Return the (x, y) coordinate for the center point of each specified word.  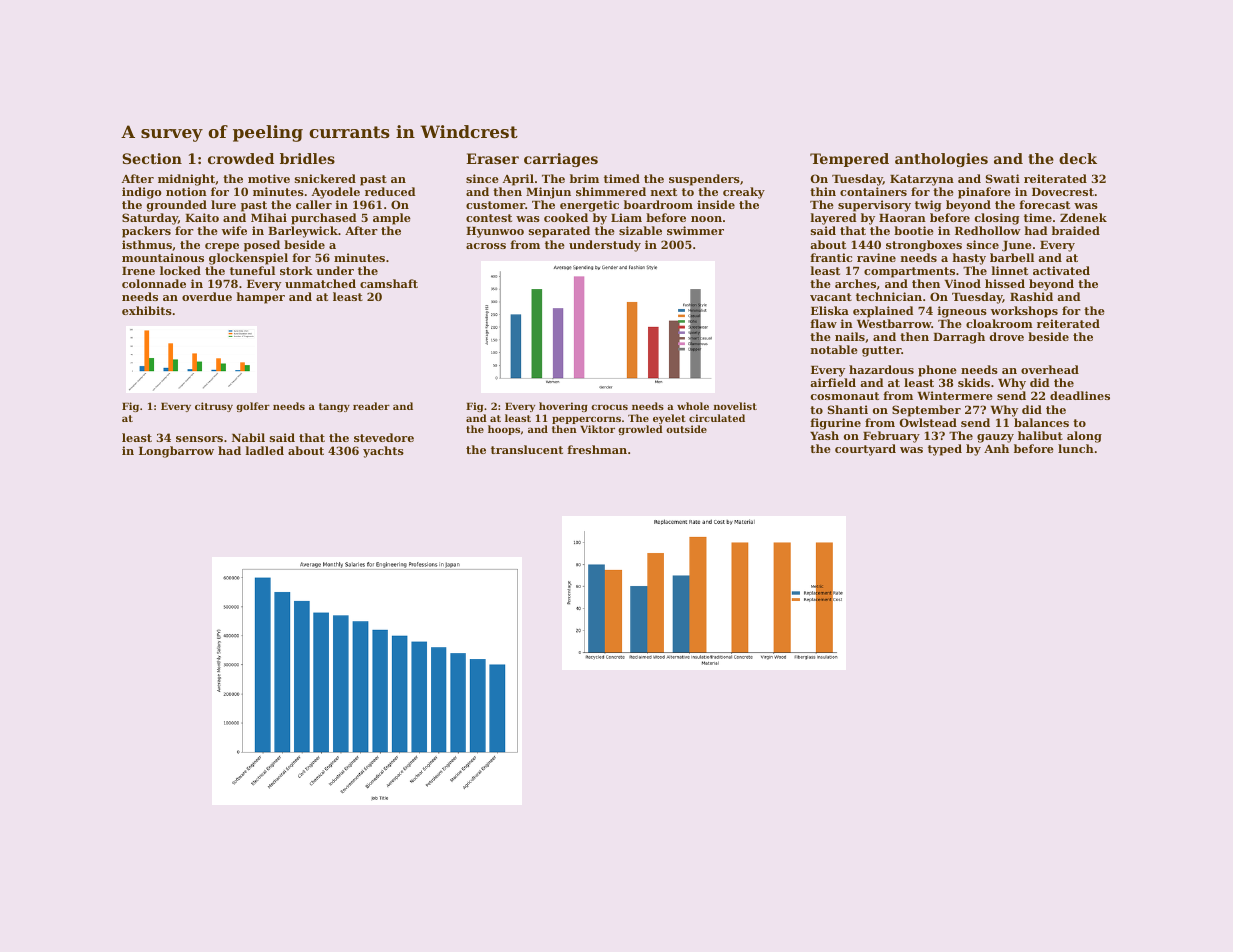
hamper (261, 298)
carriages (561, 160)
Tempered (849, 160)
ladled (265, 450)
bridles (307, 158)
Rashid (1031, 296)
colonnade (154, 283)
